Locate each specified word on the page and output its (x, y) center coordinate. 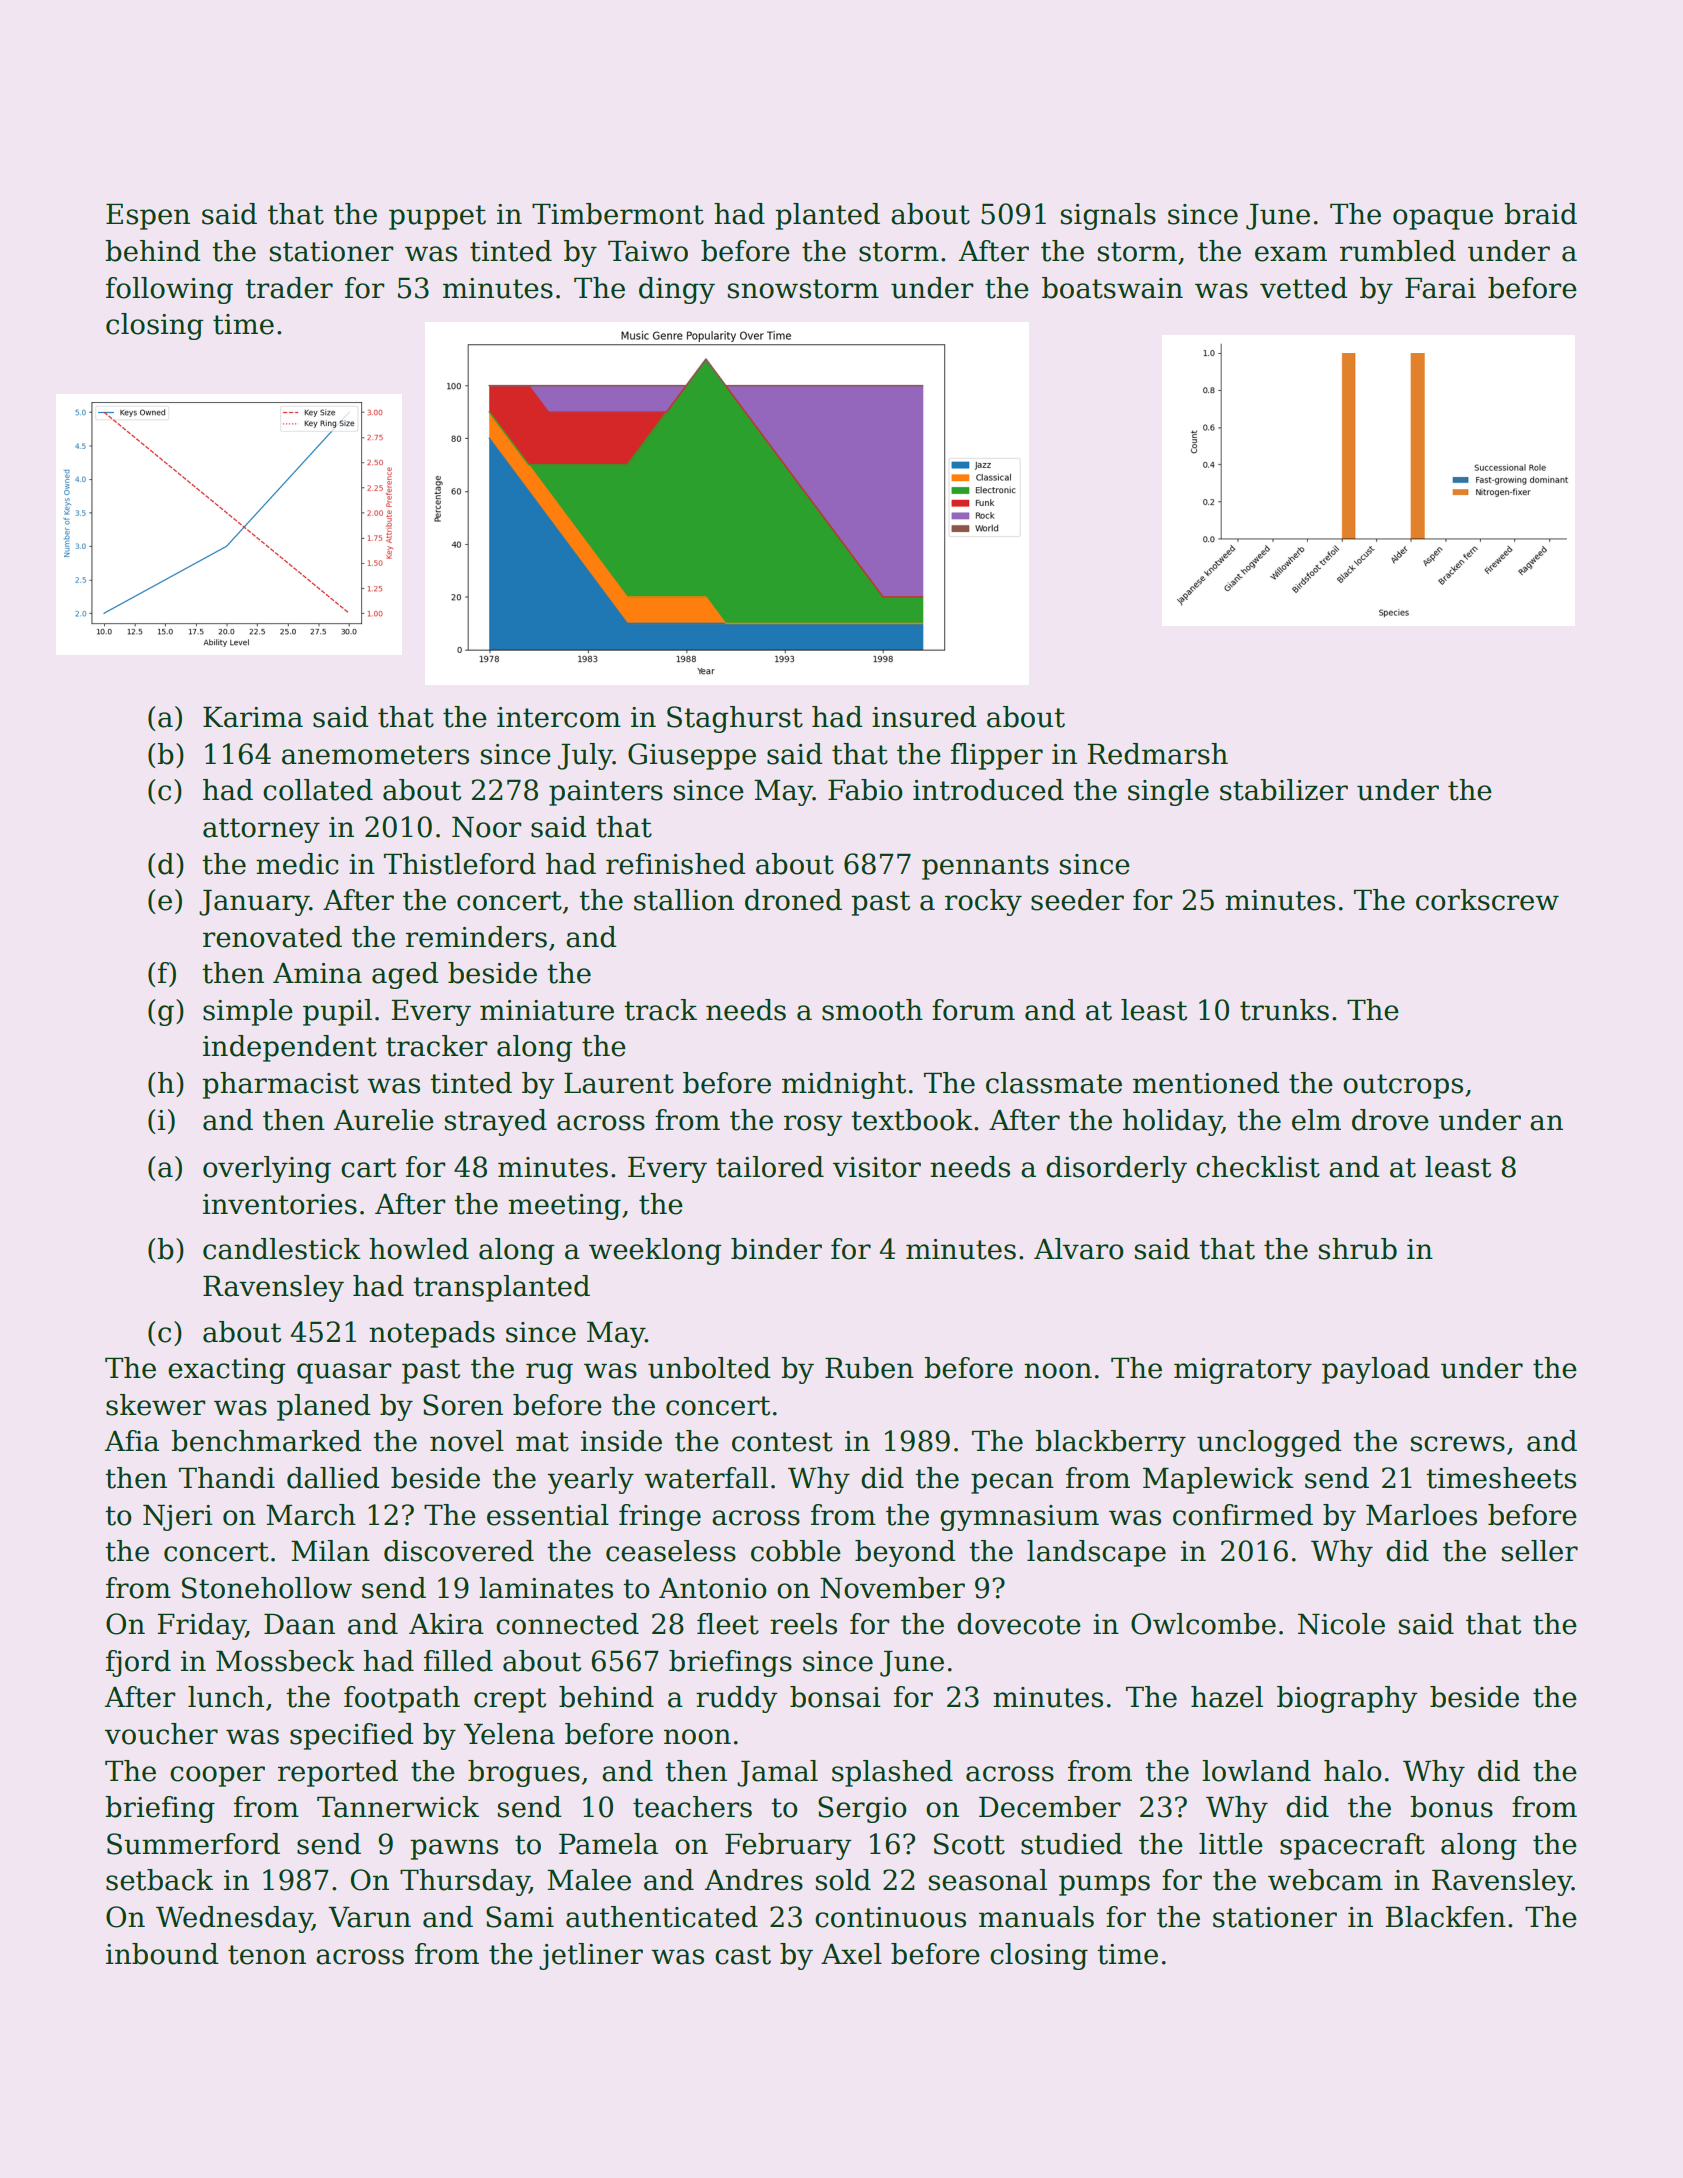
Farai (1440, 288)
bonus (1451, 1807)
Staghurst (735, 719)
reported (338, 1773)
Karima (253, 717)
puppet (437, 217)
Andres (754, 1880)
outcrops (1403, 1086)
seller (1540, 1551)
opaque (1443, 219)
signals (1108, 216)
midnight (844, 1085)
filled (458, 1661)
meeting (564, 1207)
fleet (728, 1624)
